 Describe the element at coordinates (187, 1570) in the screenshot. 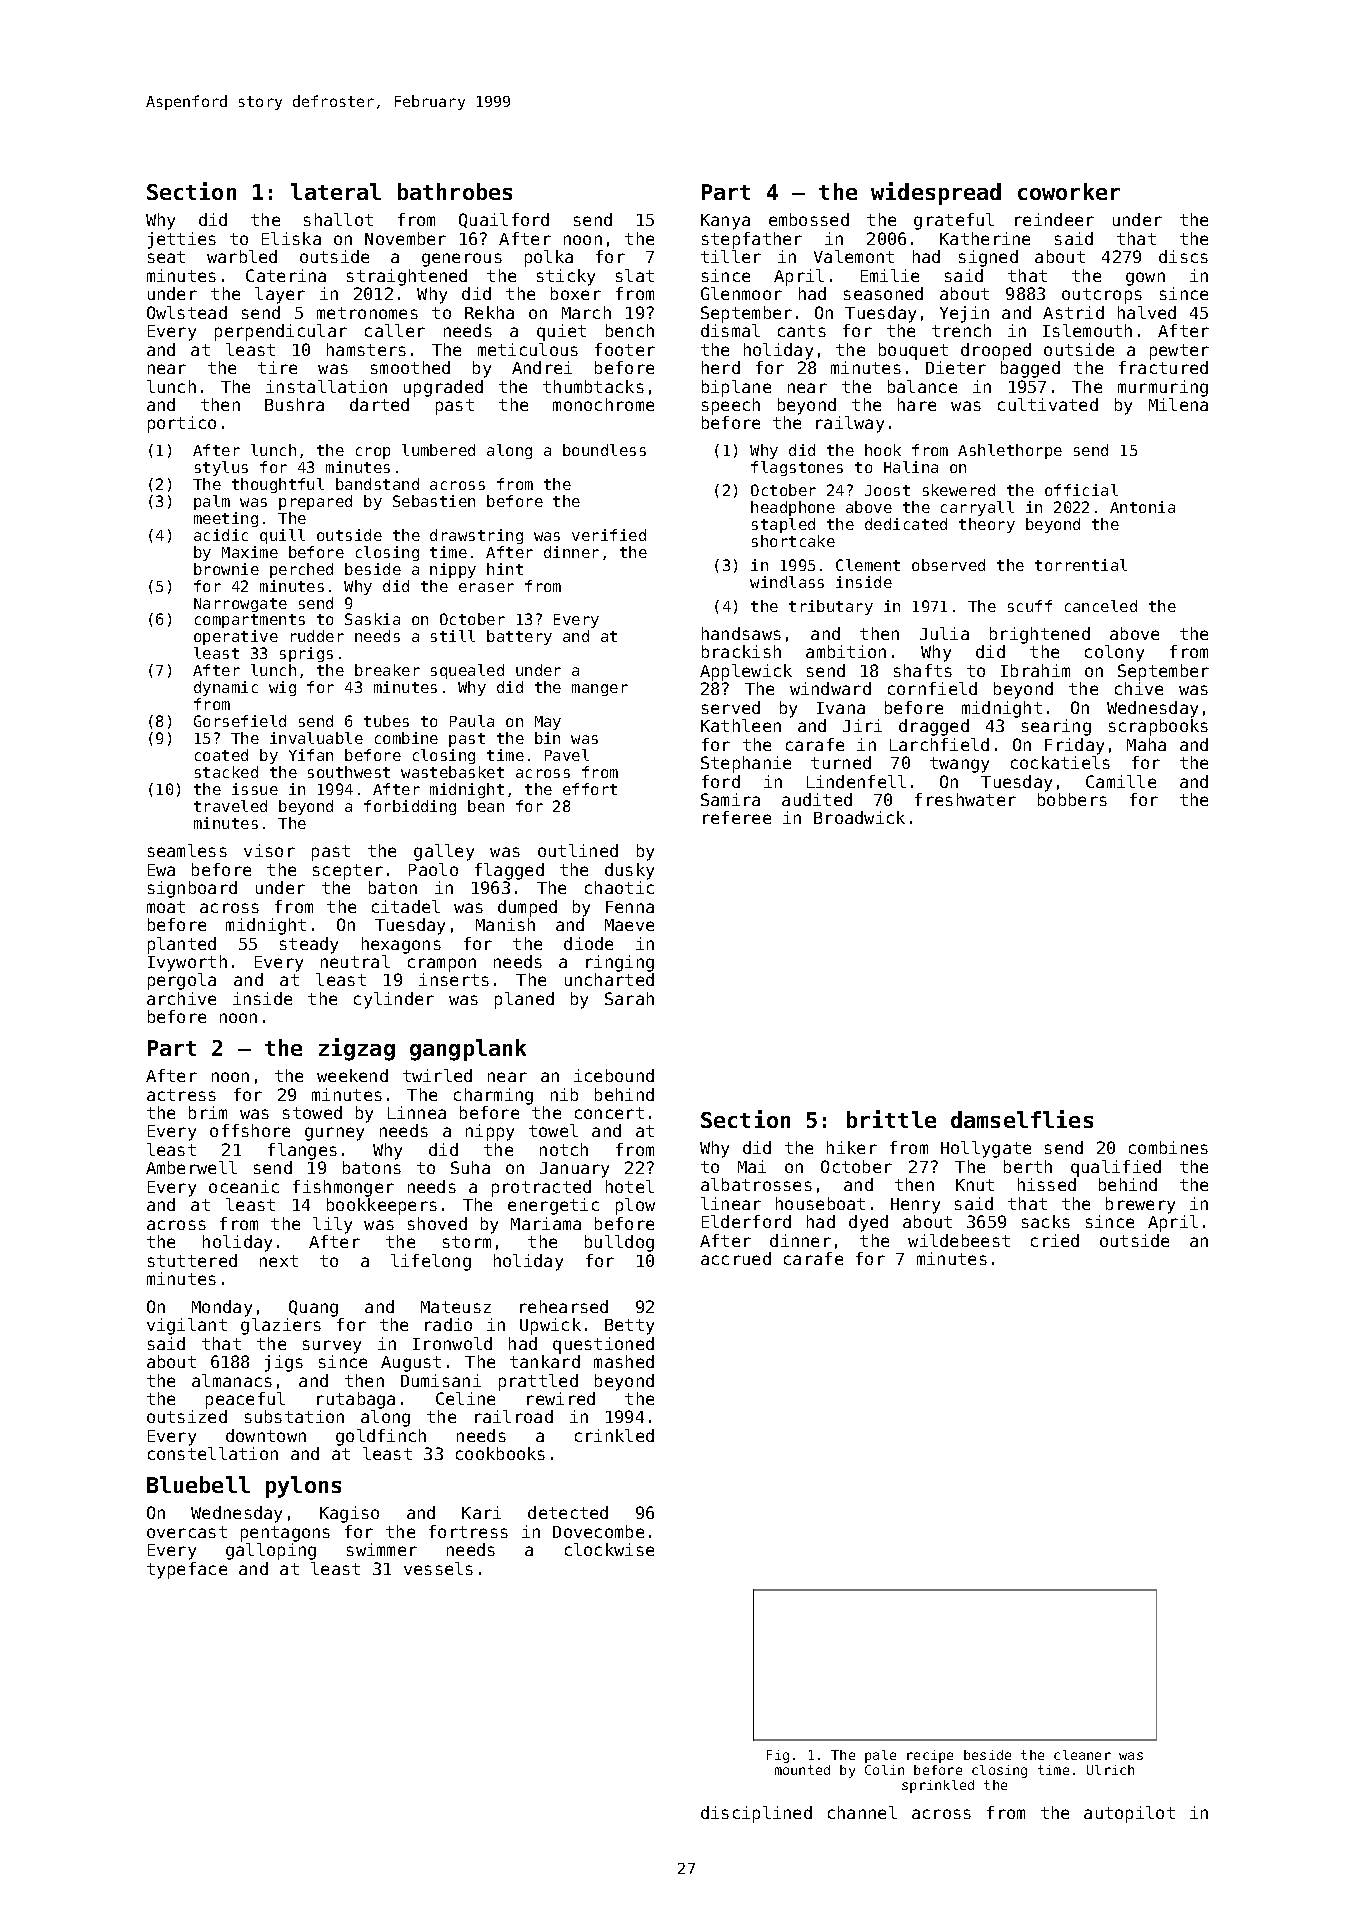

I see `typeface` at that location.
